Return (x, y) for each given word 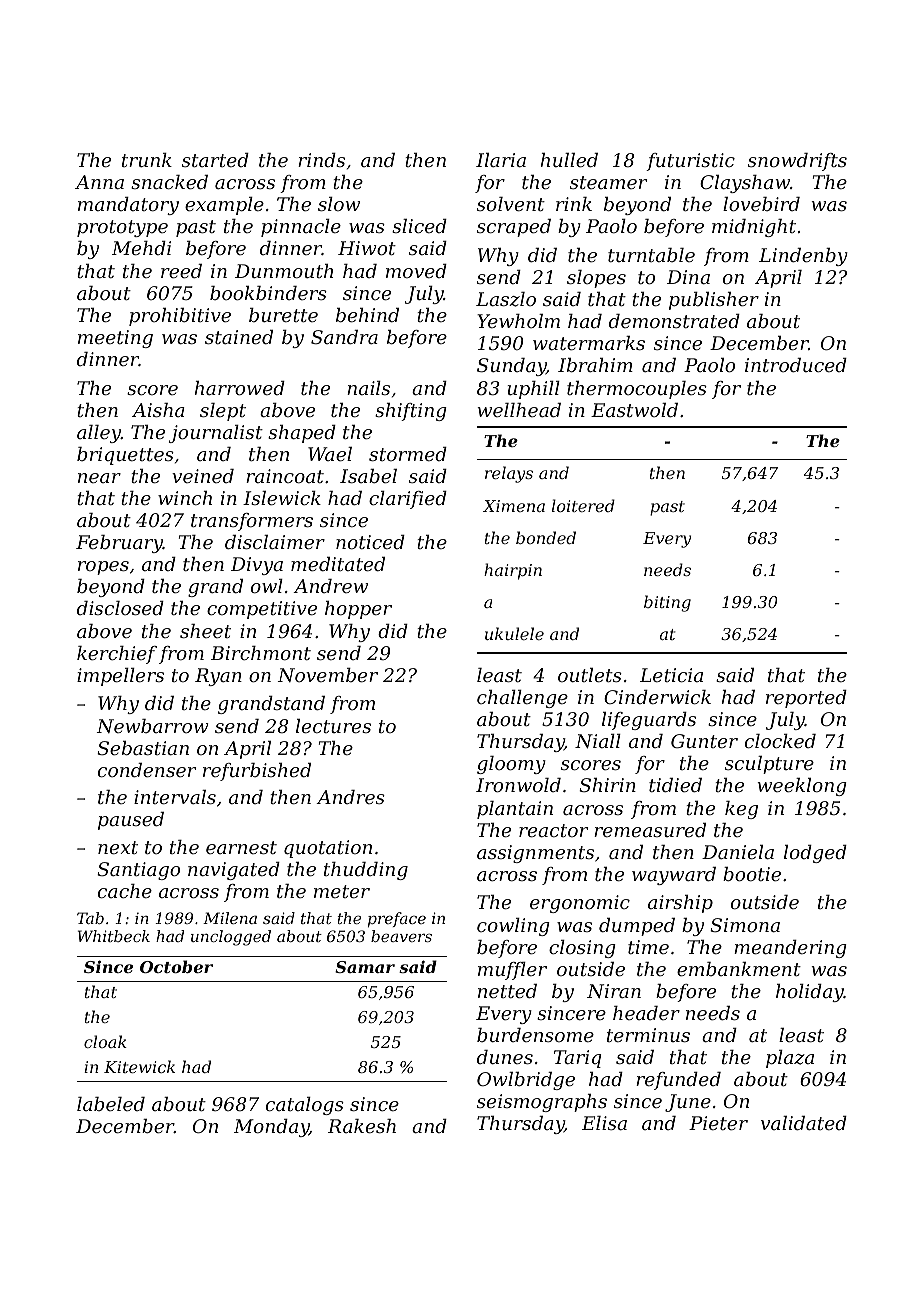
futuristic (690, 162)
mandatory (128, 206)
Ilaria (501, 160)
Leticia (671, 675)
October (176, 966)
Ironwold (518, 785)
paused (131, 821)
